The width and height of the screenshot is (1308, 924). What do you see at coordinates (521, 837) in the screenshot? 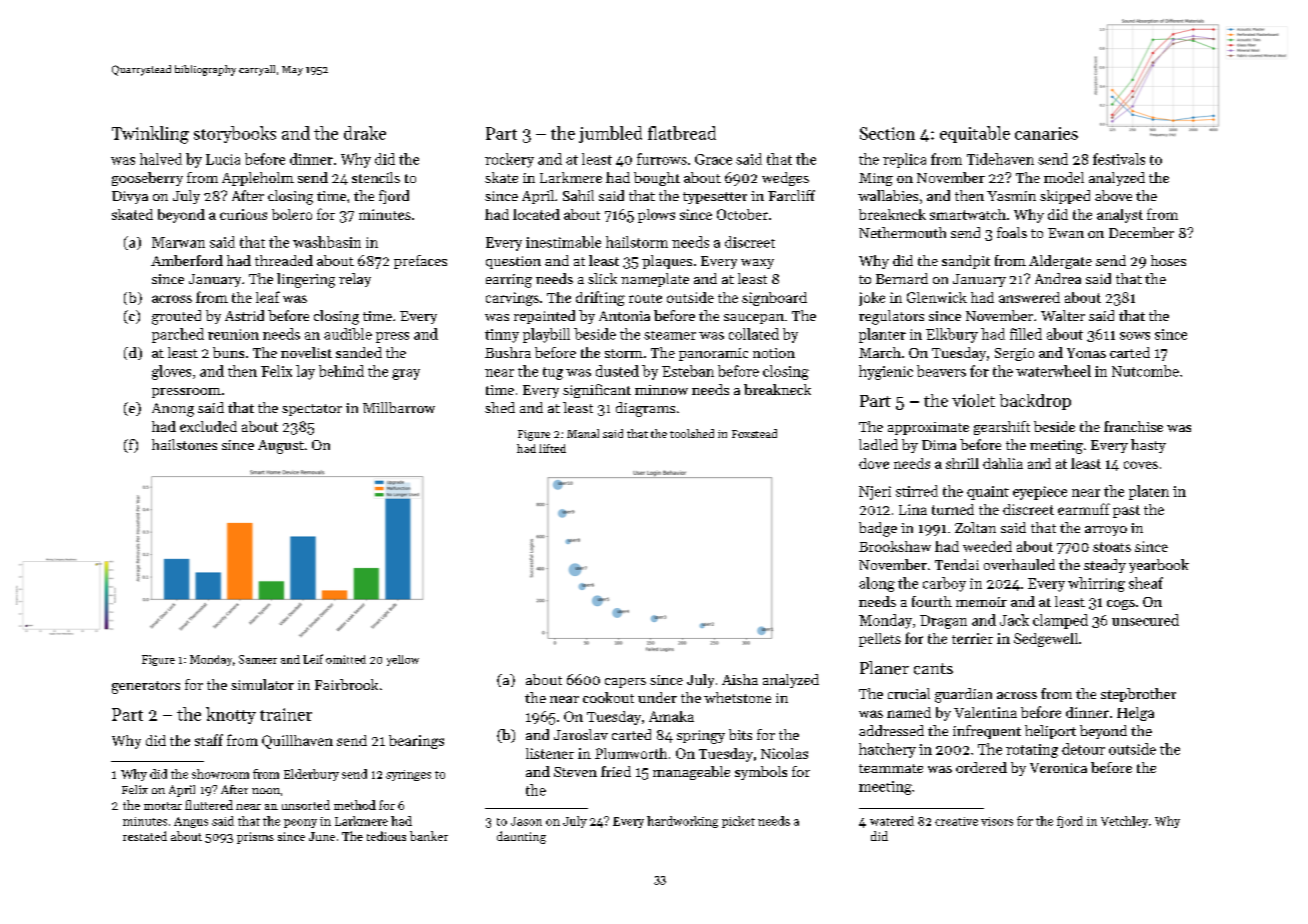
I see `daunting` at bounding box center [521, 837].
